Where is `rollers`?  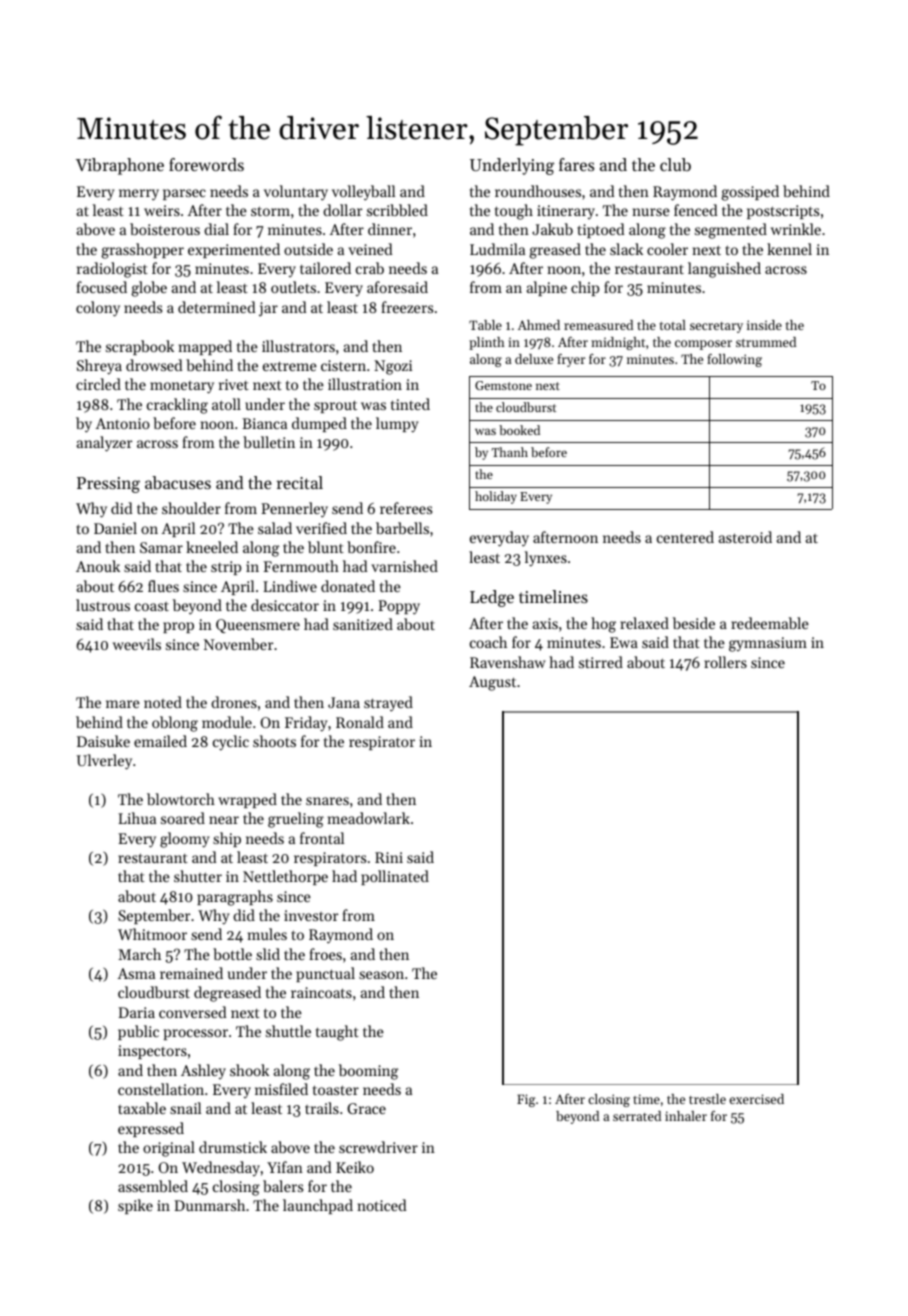
rollers is located at coordinates (725, 662).
